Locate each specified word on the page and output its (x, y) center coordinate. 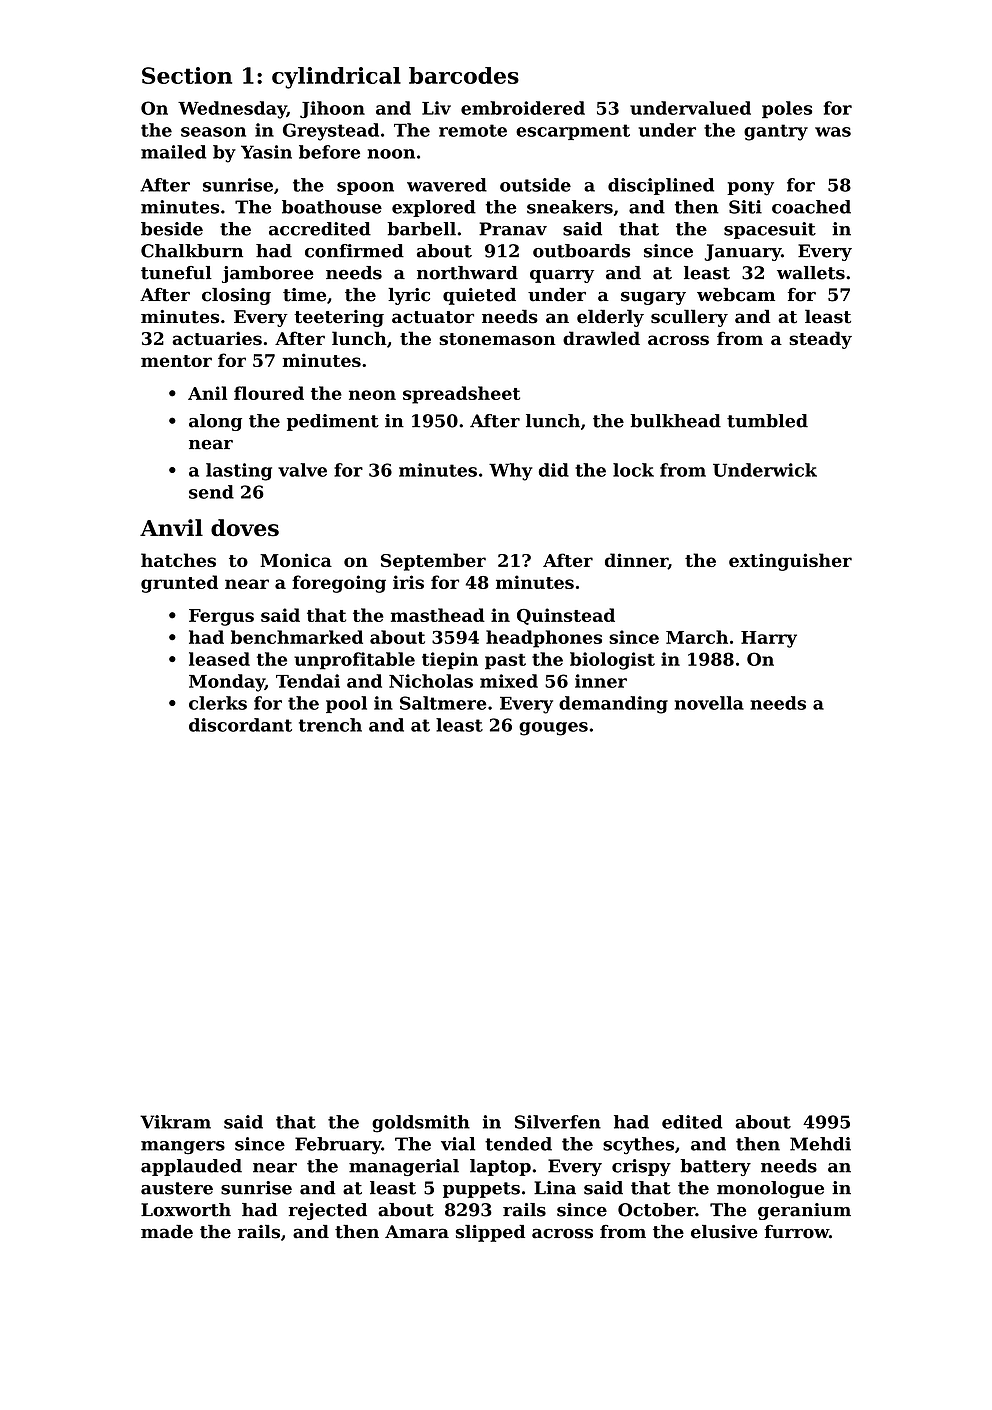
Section (187, 75)
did (554, 470)
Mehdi (820, 1144)
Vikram (175, 1122)
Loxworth (186, 1210)
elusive (724, 1232)
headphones (544, 639)
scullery (689, 318)
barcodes (464, 75)
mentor (176, 361)
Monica (296, 560)
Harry (769, 639)
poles (787, 109)
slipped (490, 1233)
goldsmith (421, 1124)
